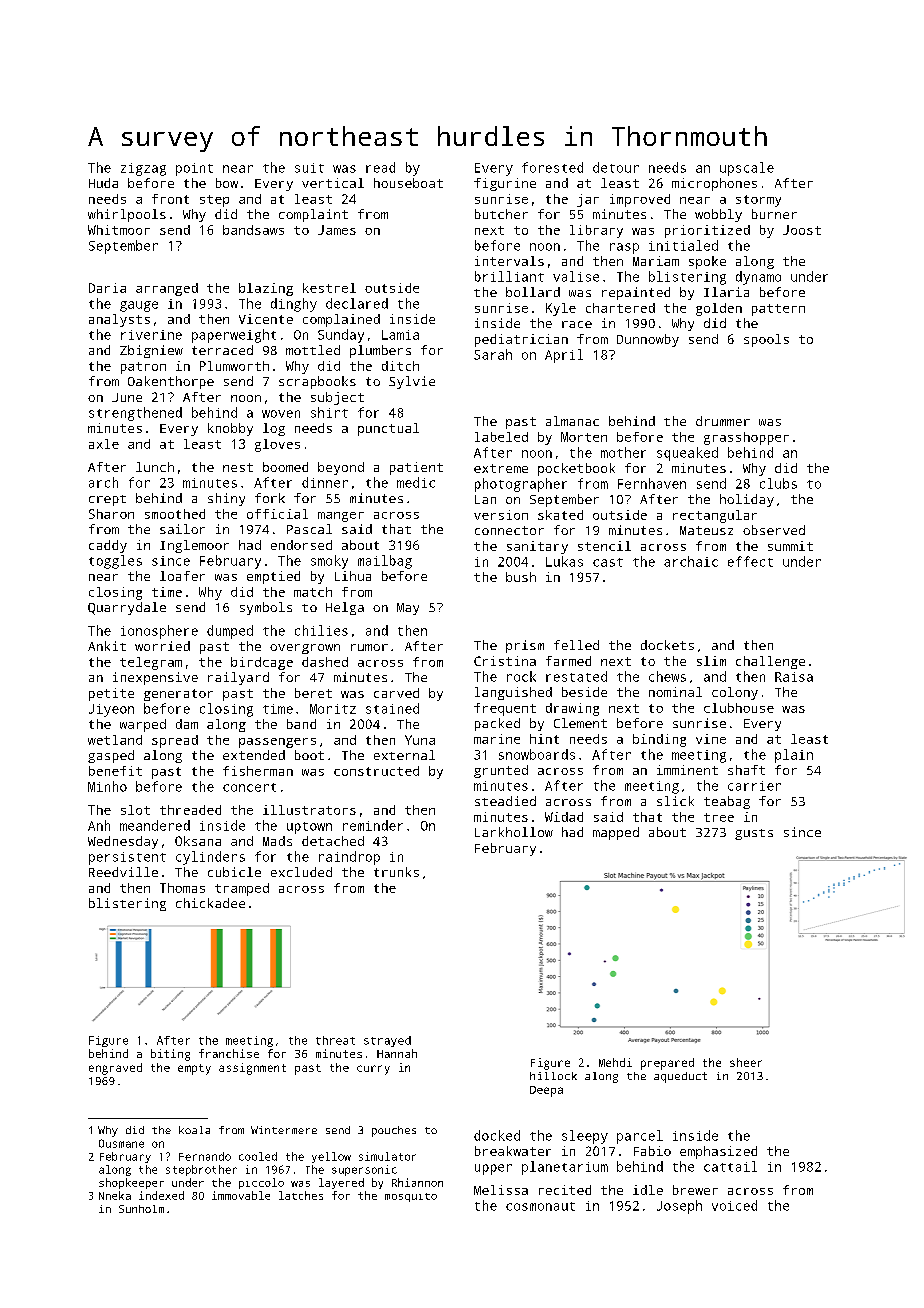 Image resolution: width=924 pixels, height=1308 pixels. I want to click on suit, so click(309, 168).
